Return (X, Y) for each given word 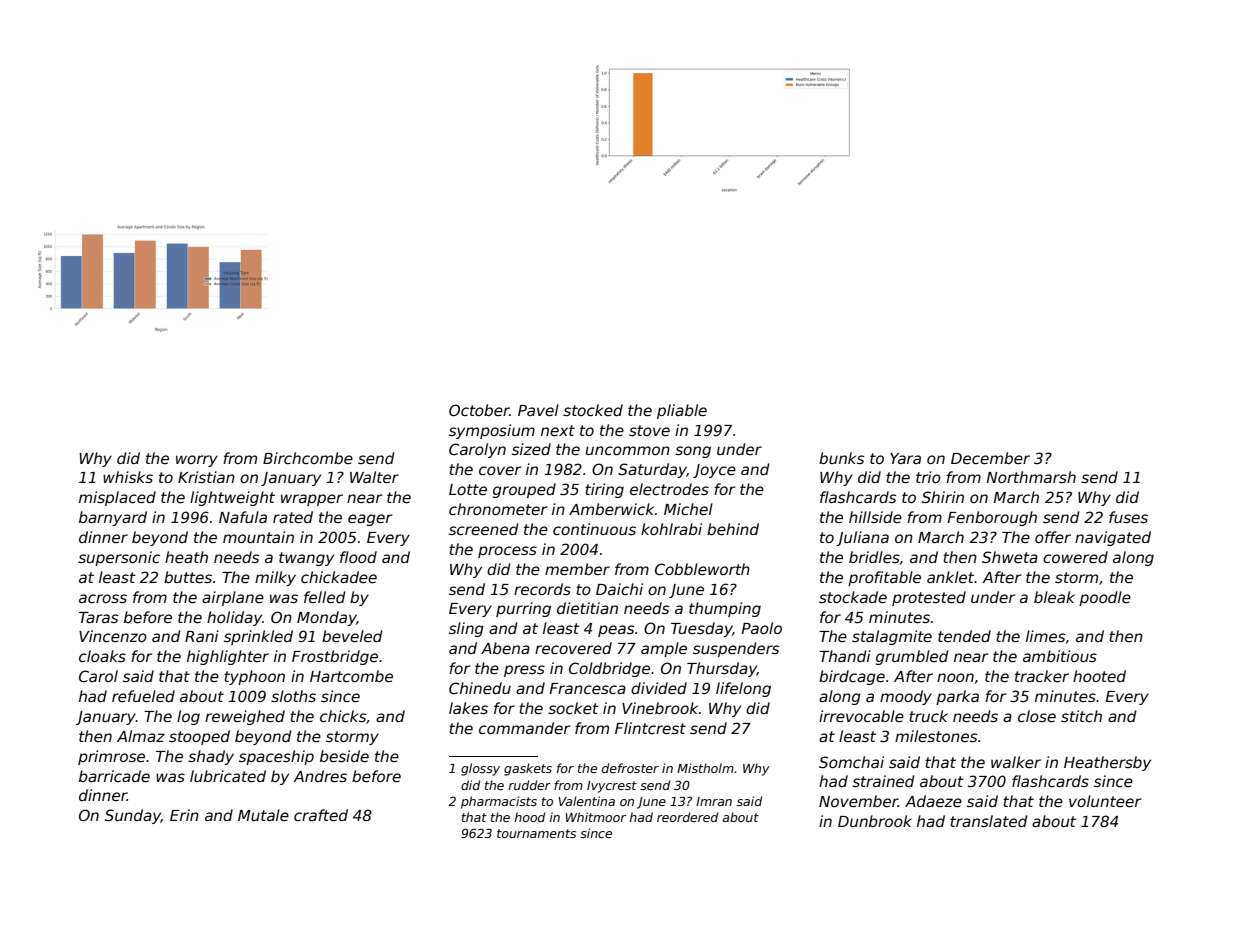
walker (1016, 762)
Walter (374, 477)
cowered (1075, 557)
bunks (841, 458)
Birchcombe (308, 458)
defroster (630, 768)
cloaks (102, 656)
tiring (604, 490)
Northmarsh (1031, 477)
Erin (184, 815)
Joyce (714, 471)
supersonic (119, 558)
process (507, 552)
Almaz (141, 736)
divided (659, 688)
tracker (1042, 676)
